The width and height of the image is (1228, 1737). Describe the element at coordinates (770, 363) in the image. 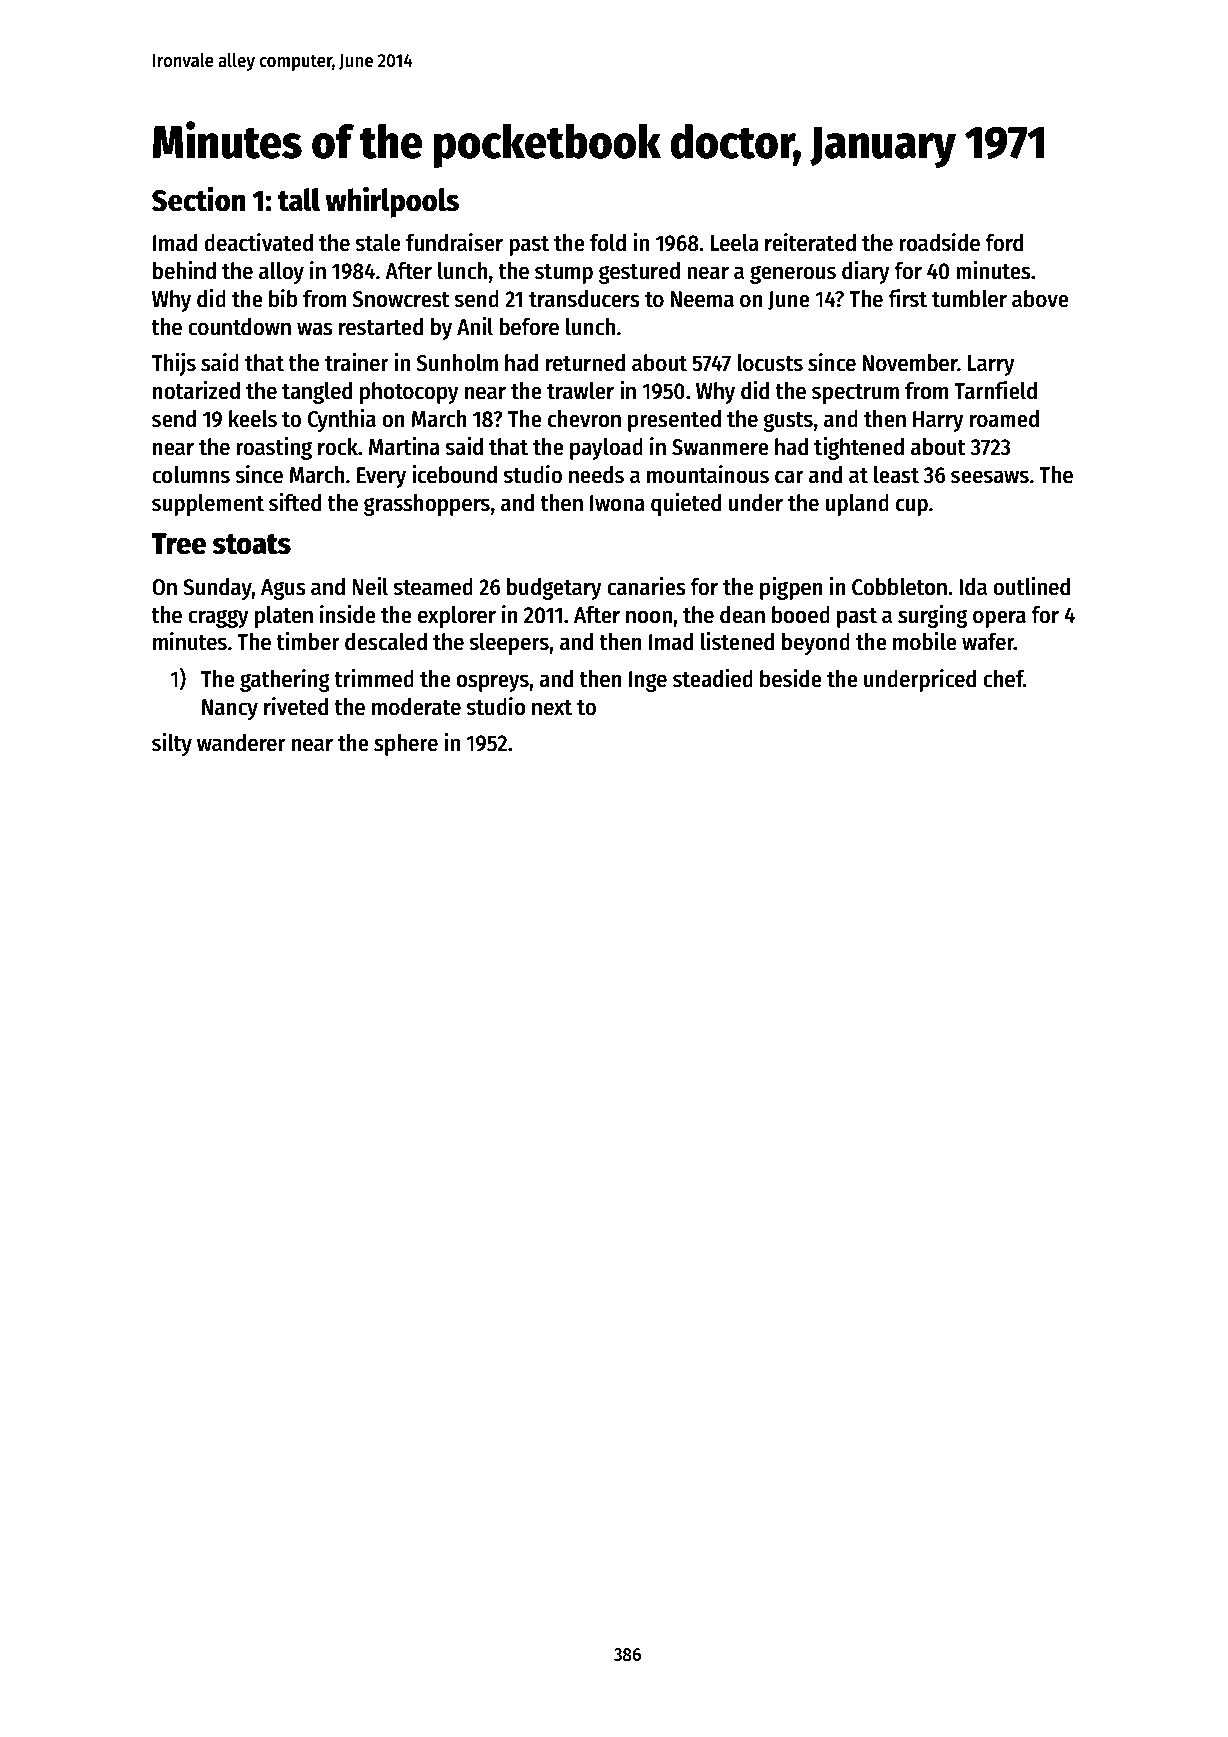

I see `locusts` at that location.
